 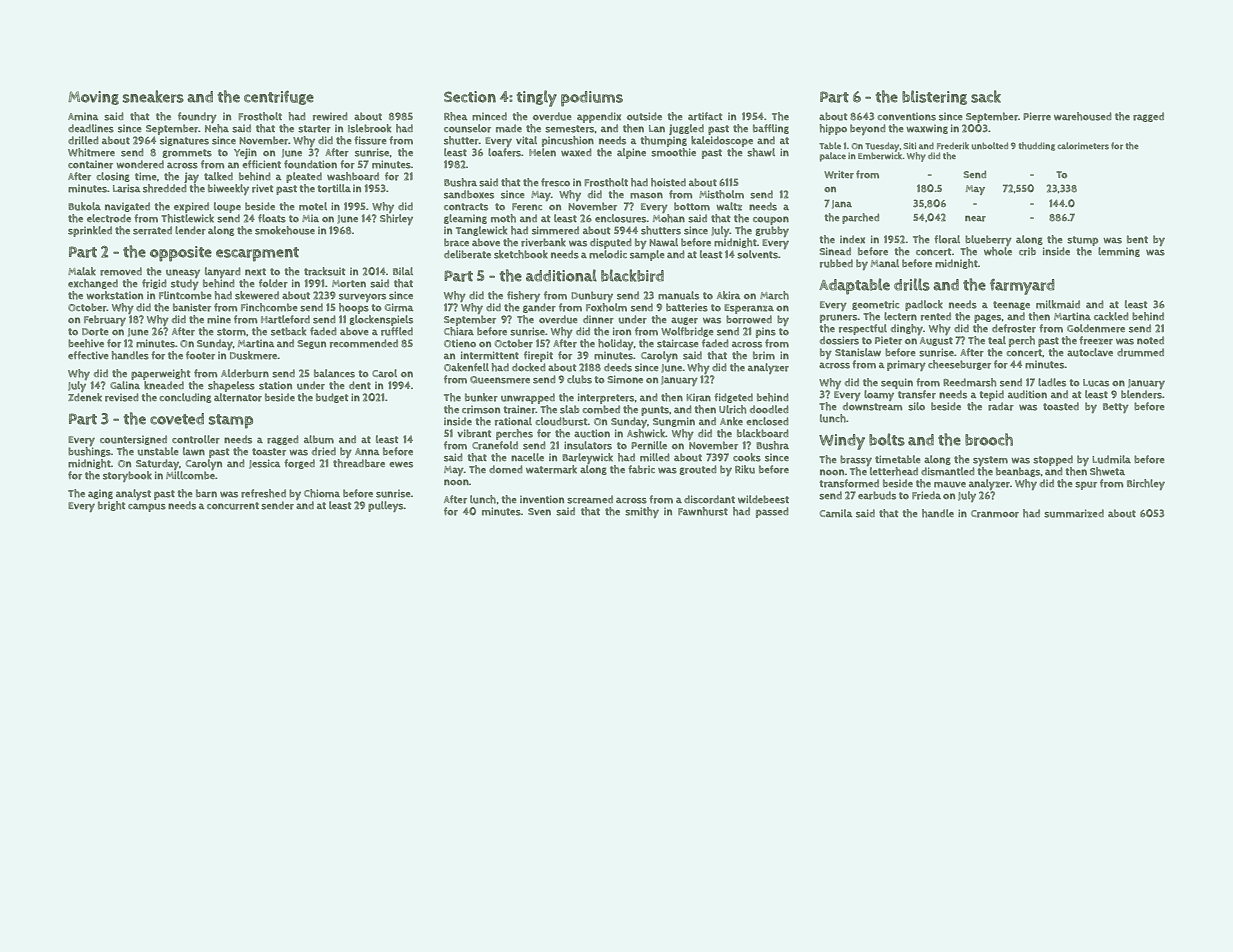 I want to click on Moving, so click(x=93, y=98).
